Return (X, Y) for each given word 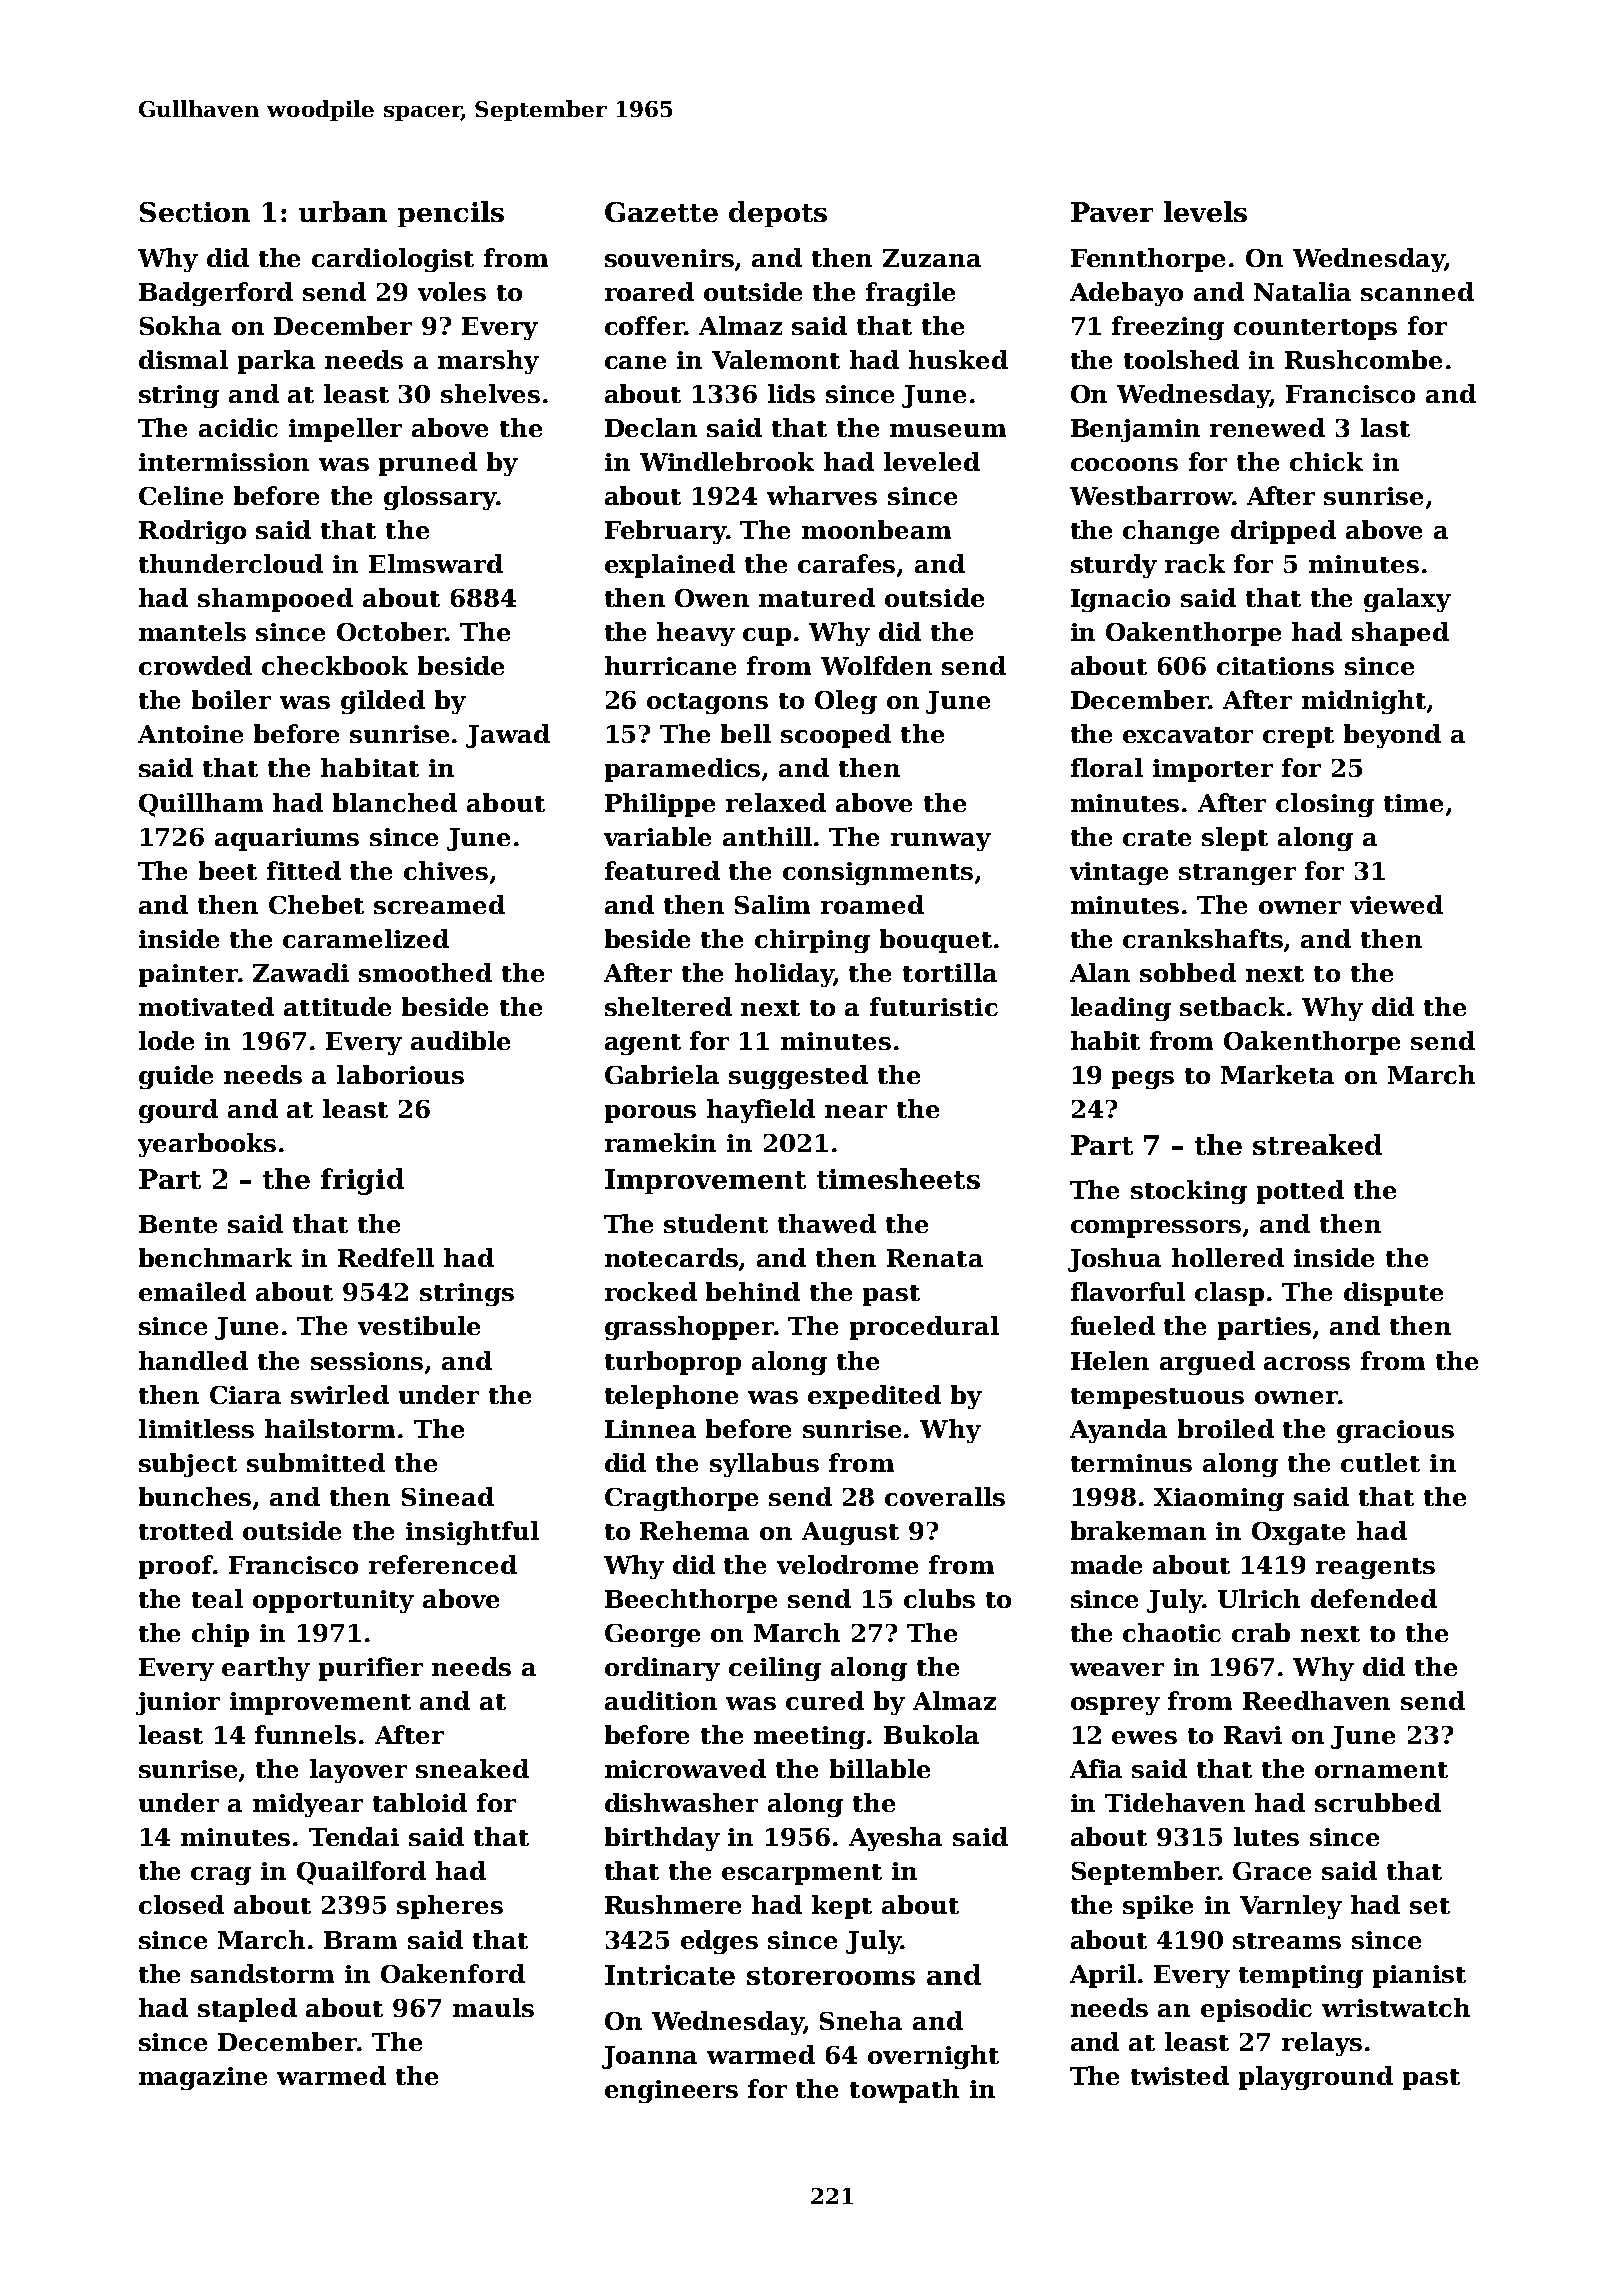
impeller (345, 430)
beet (228, 870)
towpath (904, 2091)
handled (193, 1360)
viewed (1396, 904)
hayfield (761, 1111)
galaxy (1407, 600)
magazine (203, 2078)
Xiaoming (1219, 1499)
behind (753, 1291)
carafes (846, 563)
